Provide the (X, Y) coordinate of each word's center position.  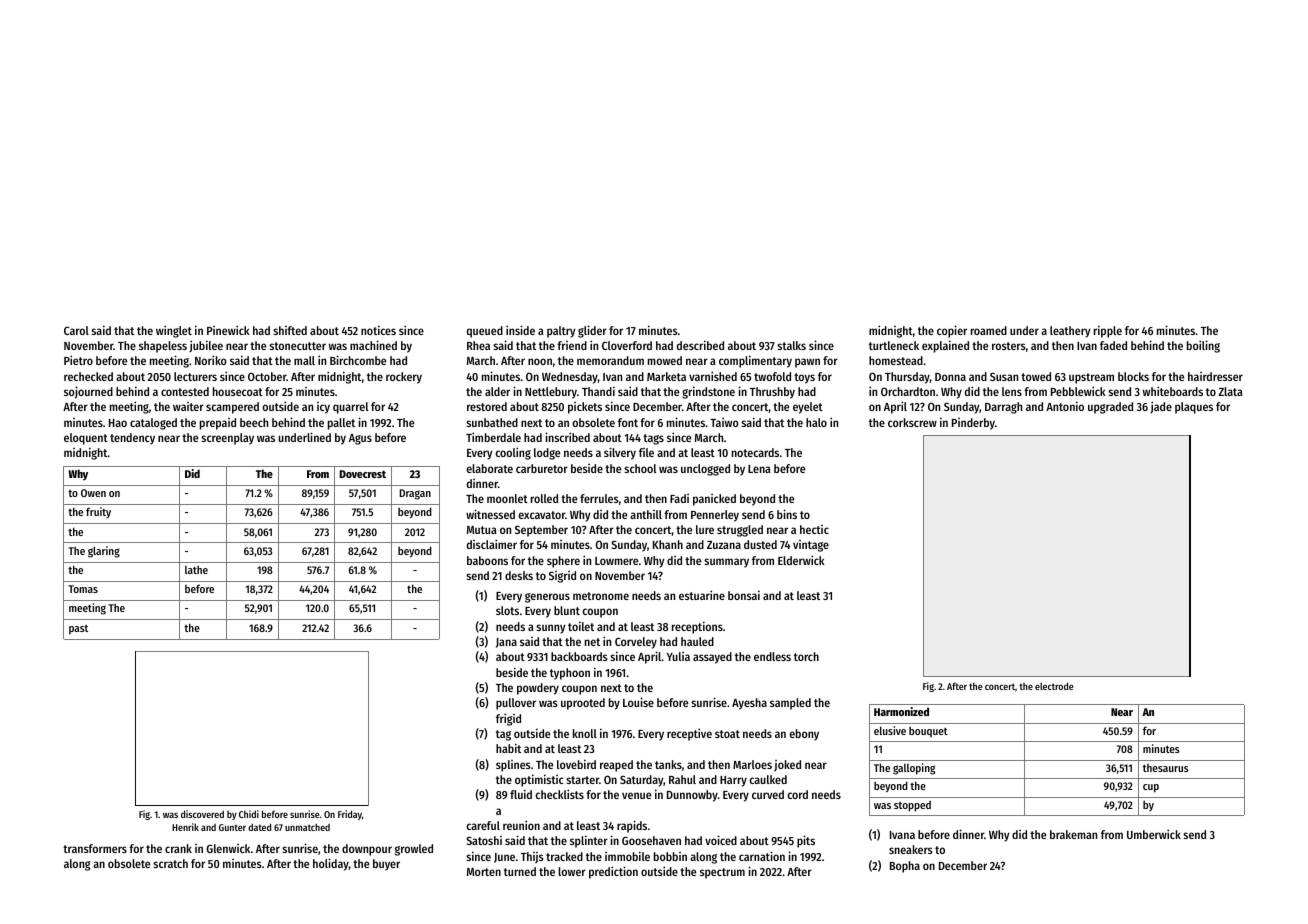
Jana (506, 643)
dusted (760, 544)
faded (1113, 345)
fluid (521, 794)
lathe (196, 569)
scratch (170, 863)
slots (507, 610)
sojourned (88, 392)
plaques (1194, 408)
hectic (814, 529)
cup (1151, 788)
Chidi (249, 814)
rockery (404, 378)
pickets (585, 408)
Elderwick (801, 560)
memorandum (610, 360)
